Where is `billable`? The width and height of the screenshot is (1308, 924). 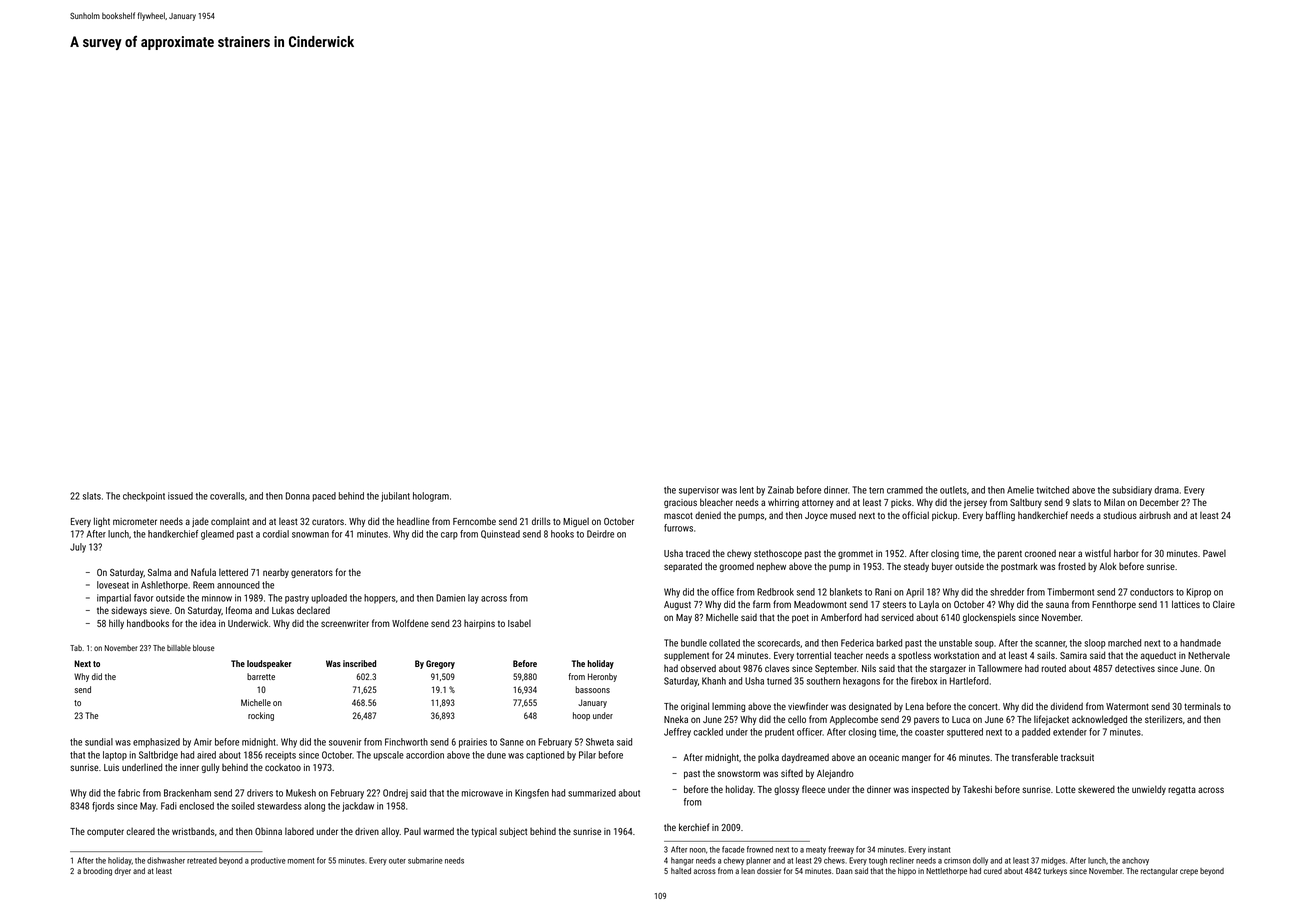 billable is located at coordinates (179, 648).
